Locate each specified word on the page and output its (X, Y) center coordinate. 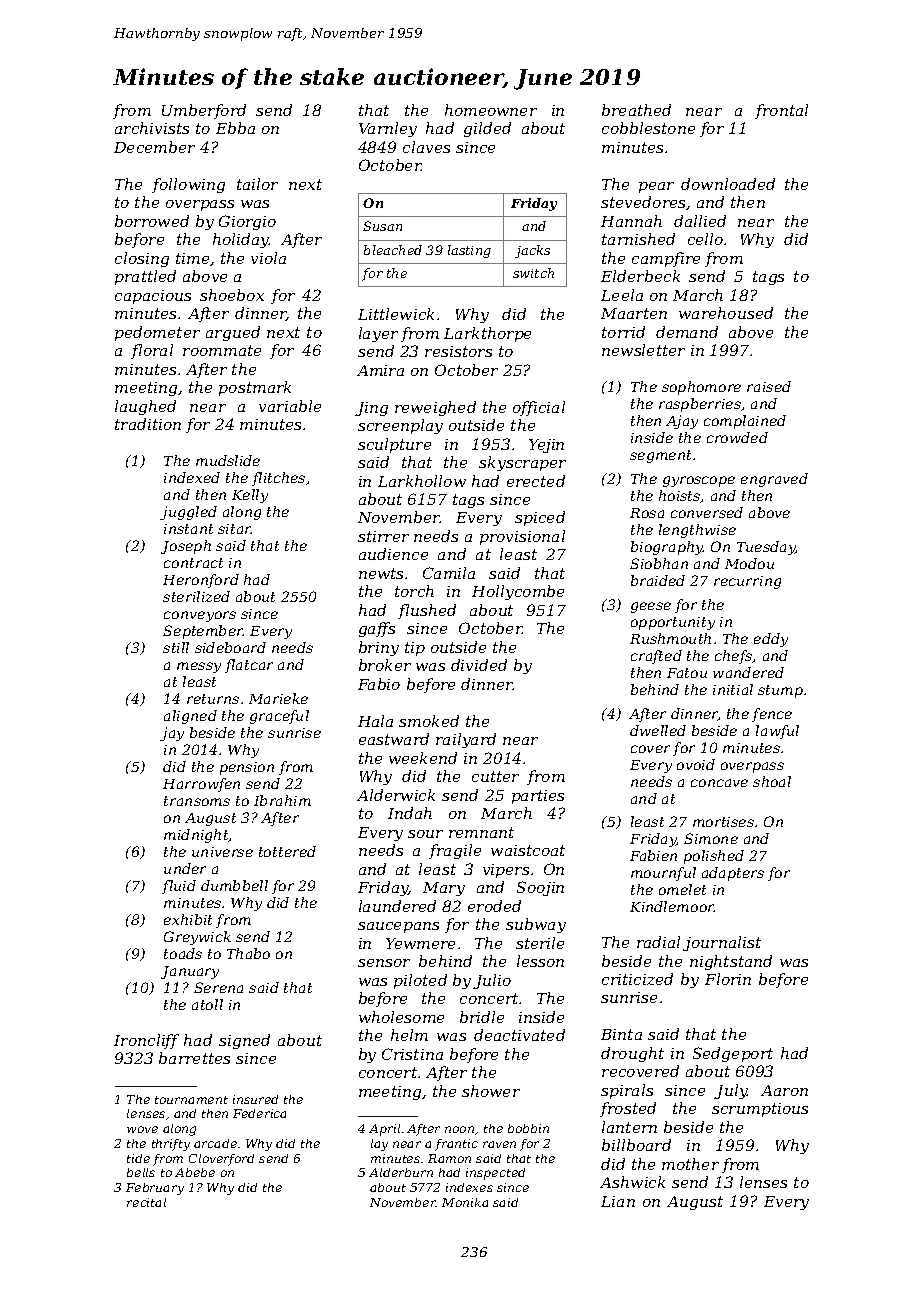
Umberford (204, 111)
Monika (465, 1202)
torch (414, 591)
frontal (781, 111)
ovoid (696, 764)
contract (193, 563)
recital (146, 1202)
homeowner (491, 110)
